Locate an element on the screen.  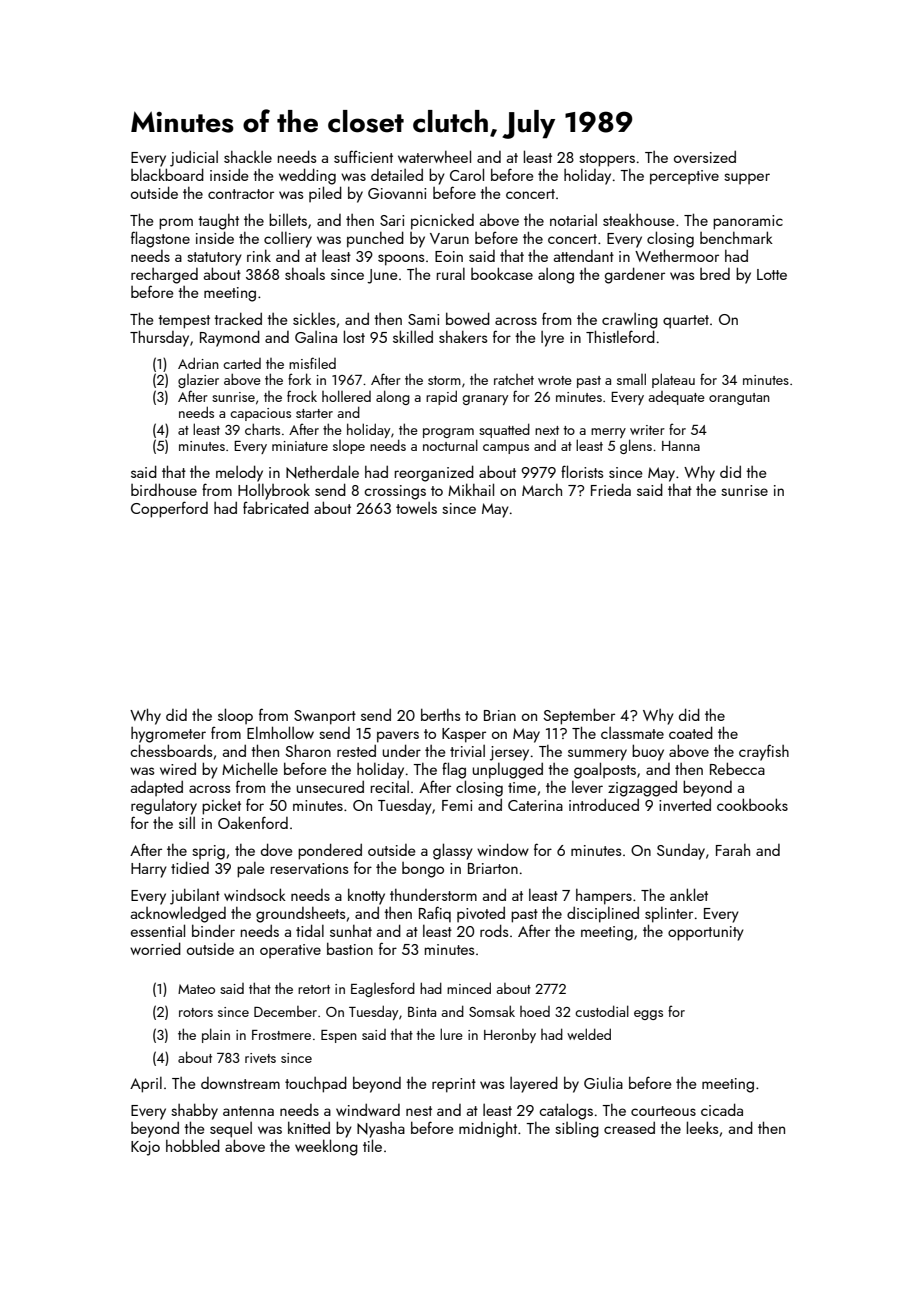
leeks is located at coordinates (702, 1127).
